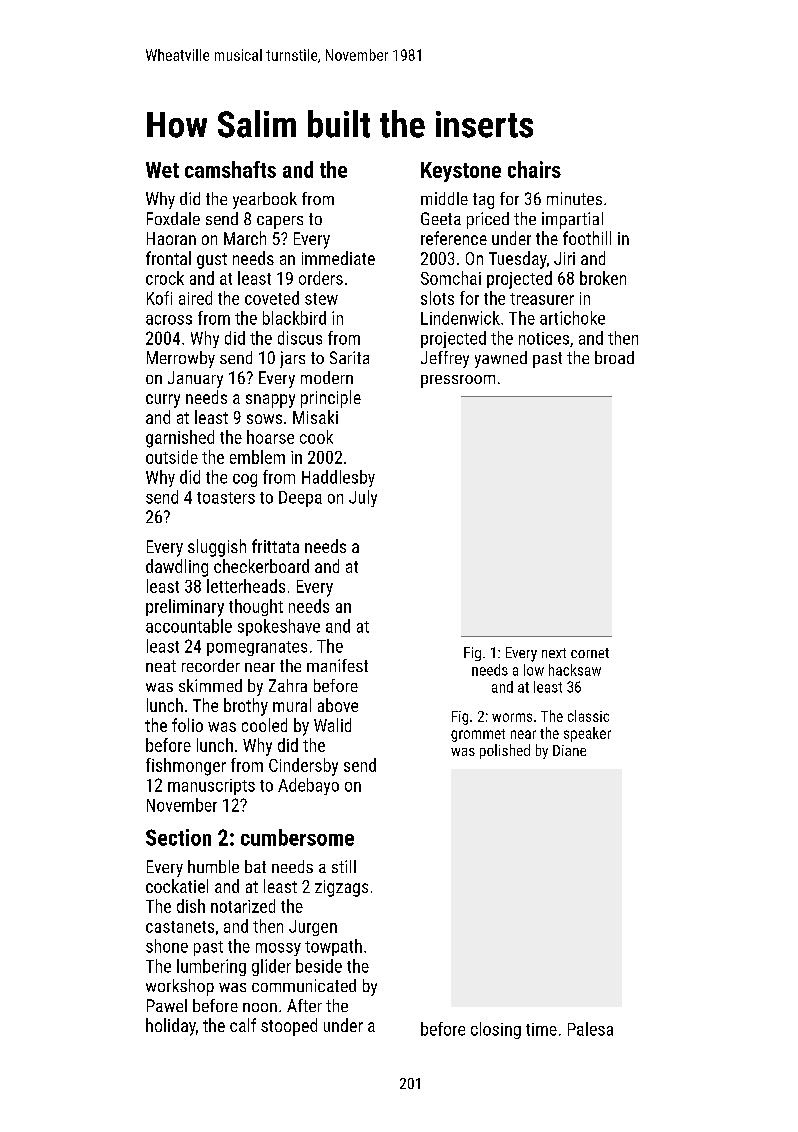 This screenshot has height=1132, width=798. I want to click on Palesa, so click(590, 1029).
